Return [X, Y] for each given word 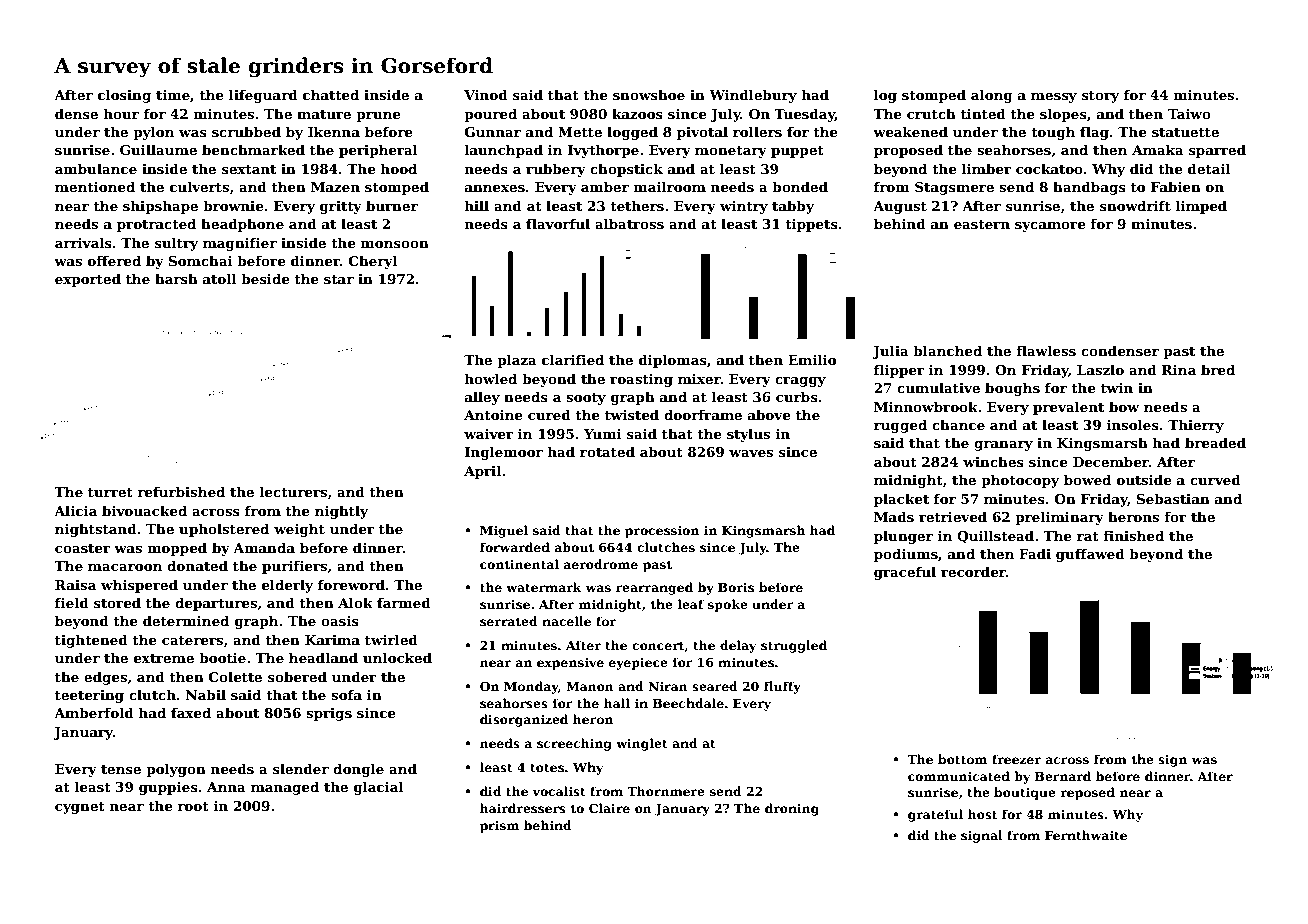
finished [1133, 535]
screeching [574, 744]
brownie [233, 205]
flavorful [558, 223]
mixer [699, 379]
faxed [191, 712]
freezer [1016, 759]
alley [482, 398]
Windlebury [753, 96]
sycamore [1050, 227]
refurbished [181, 491]
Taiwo [1189, 114]
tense [121, 769]
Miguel [504, 531]
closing [124, 96]
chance [958, 424]
